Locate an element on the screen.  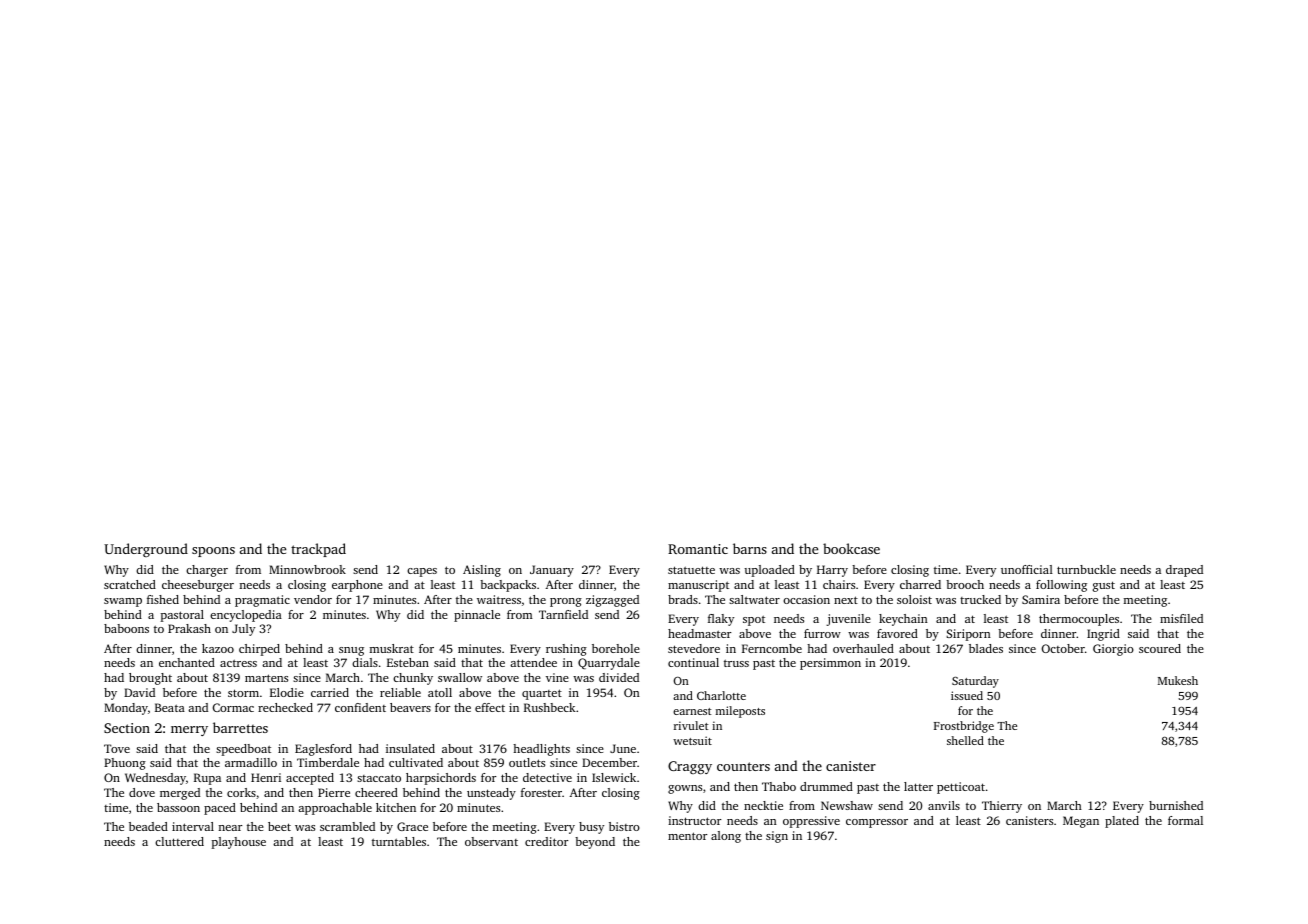
Giorgio is located at coordinates (1113, 650).
